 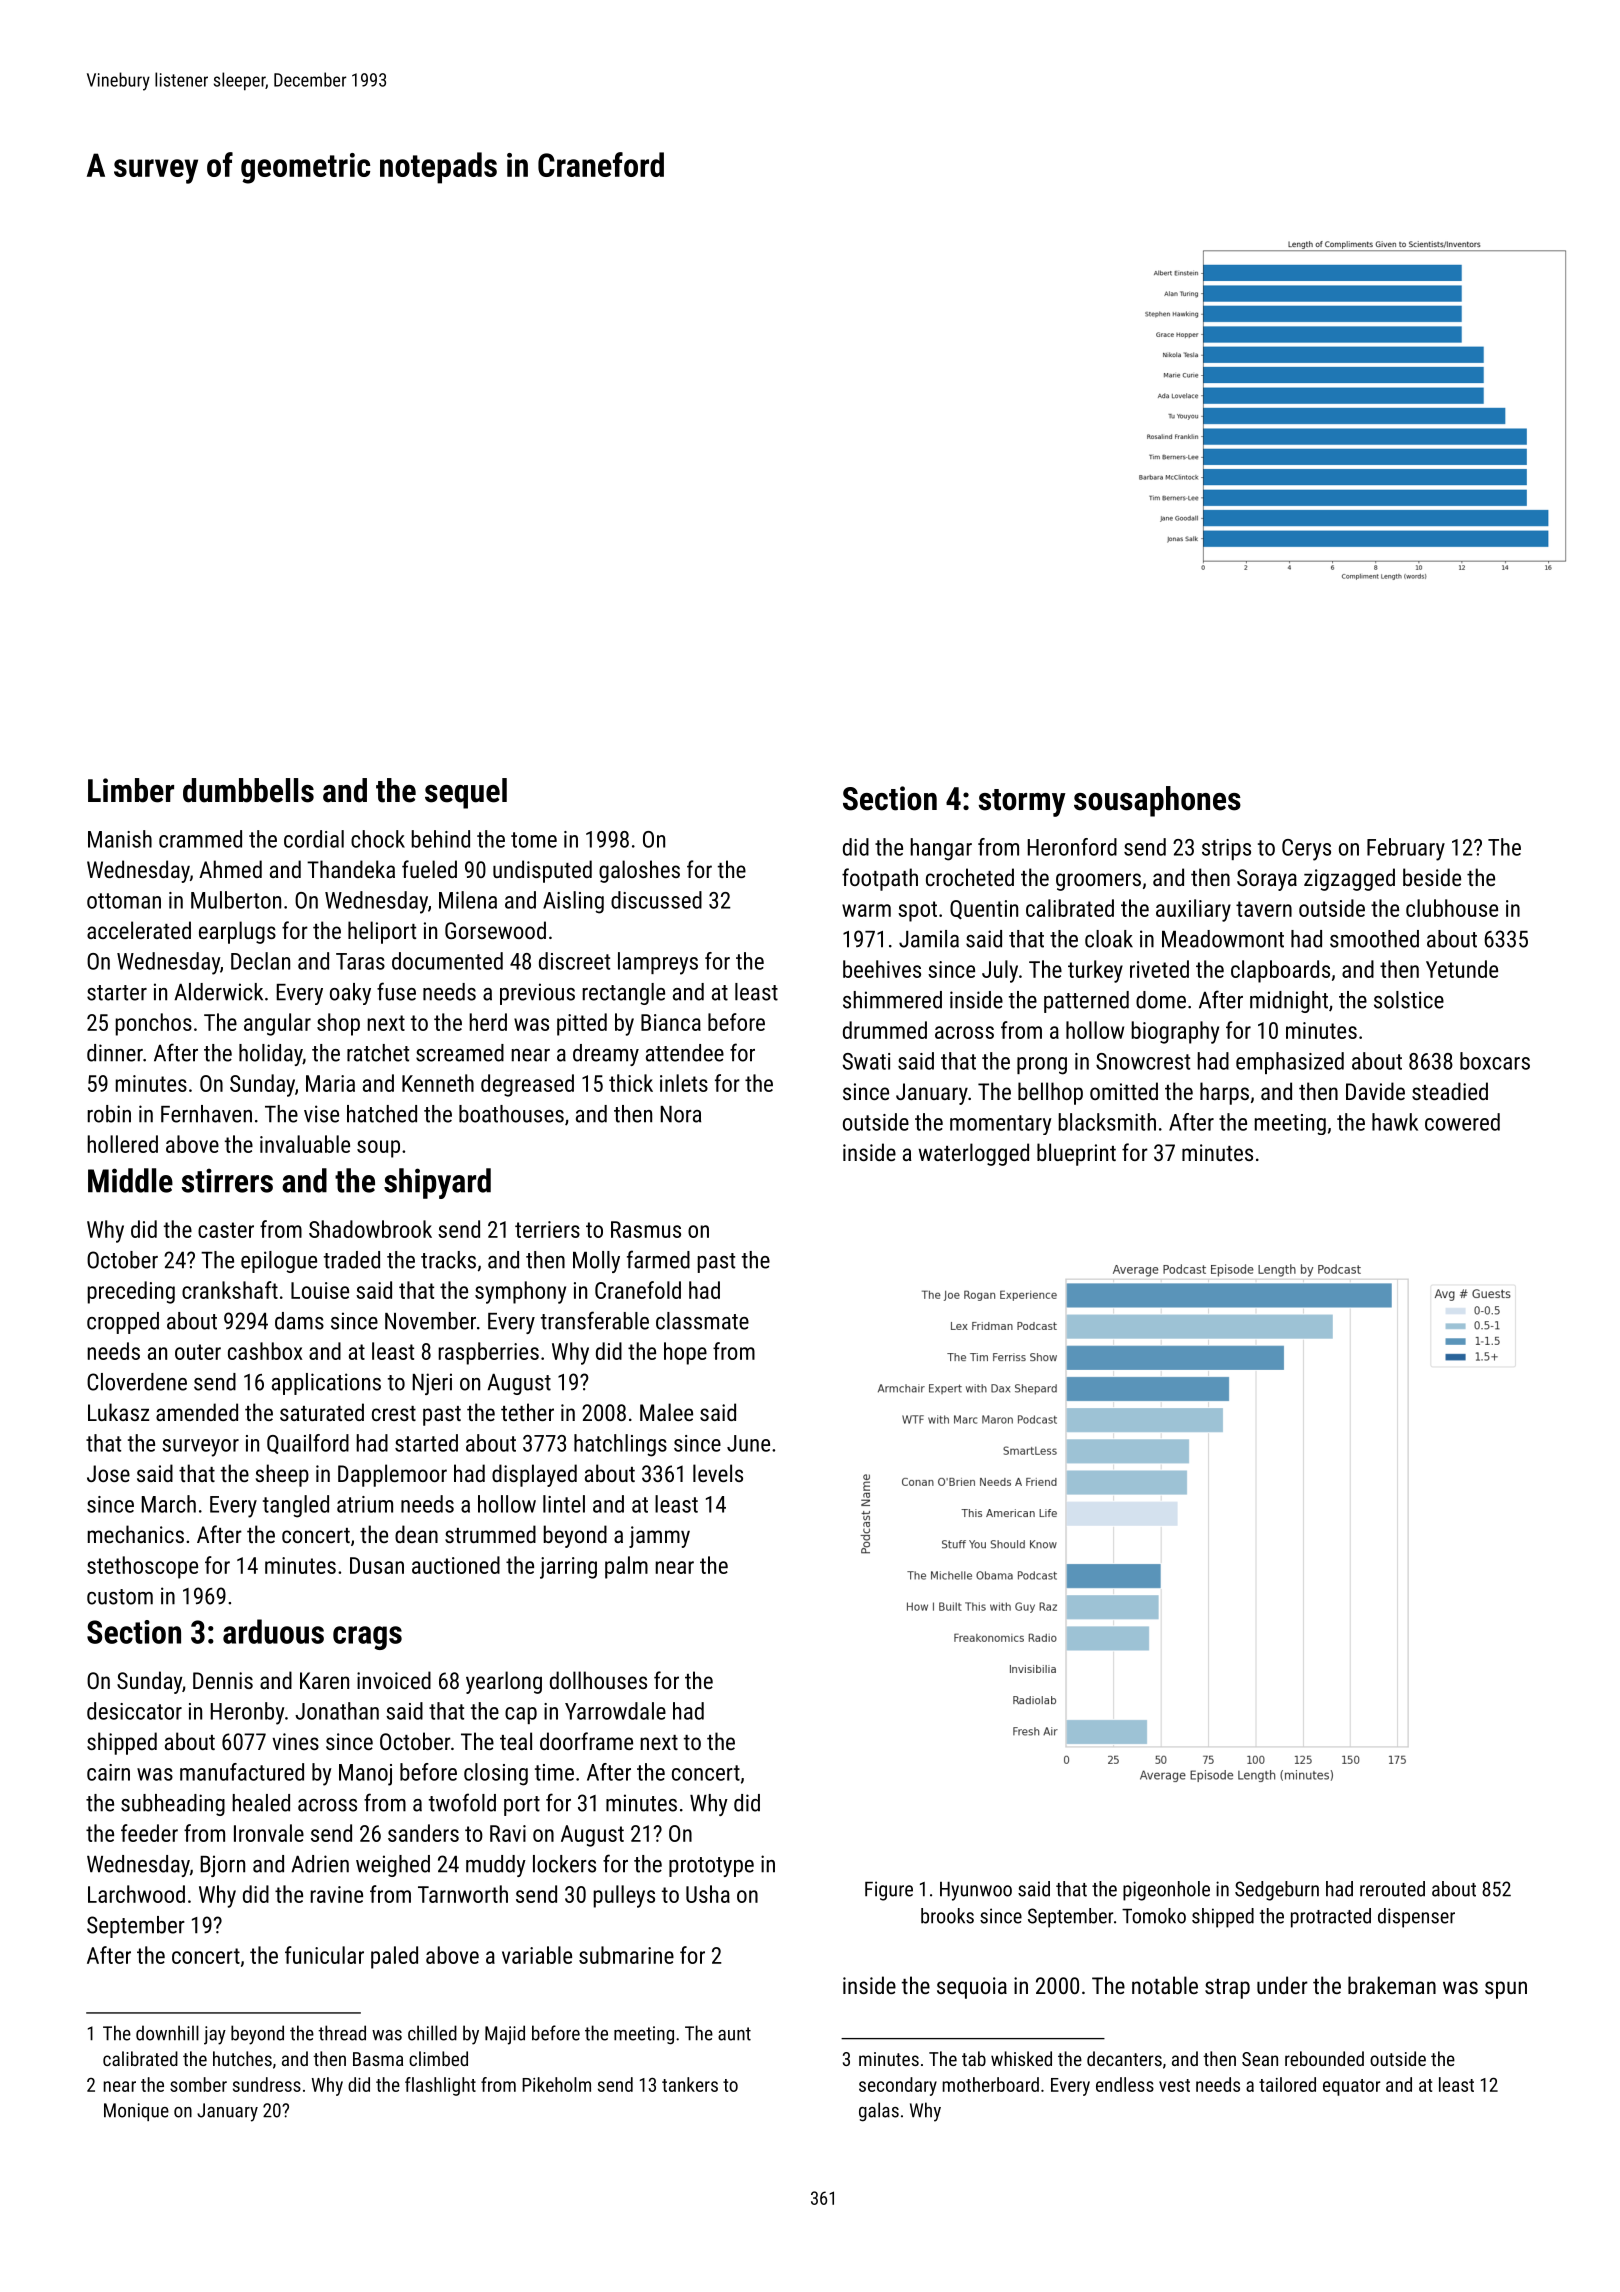 What do you see at coordinates (929, 939) in the page?
I see `Jamila` at bounding box center [929, 939].
